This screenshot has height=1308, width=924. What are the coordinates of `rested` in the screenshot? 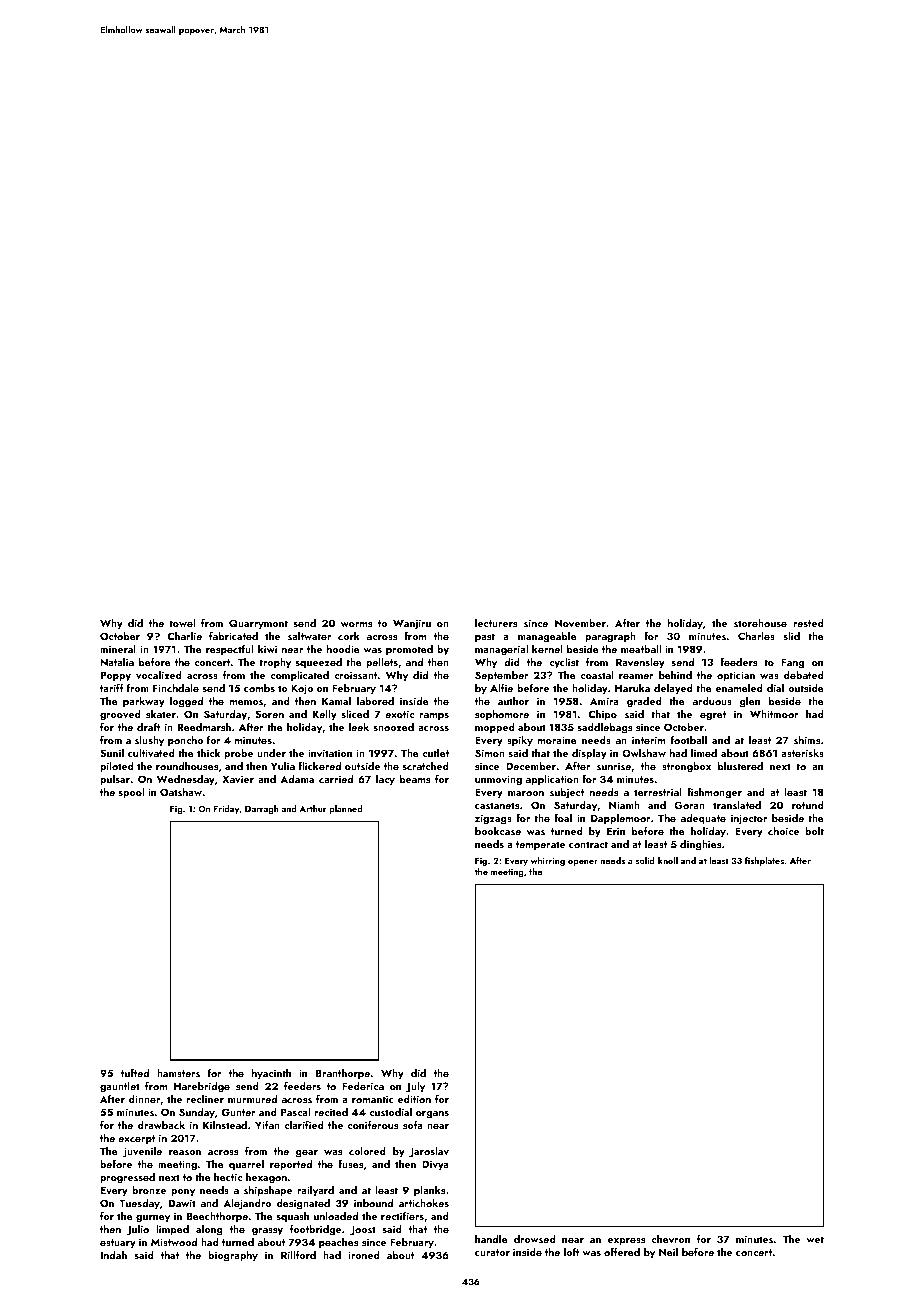 It's located at (808, 623).
